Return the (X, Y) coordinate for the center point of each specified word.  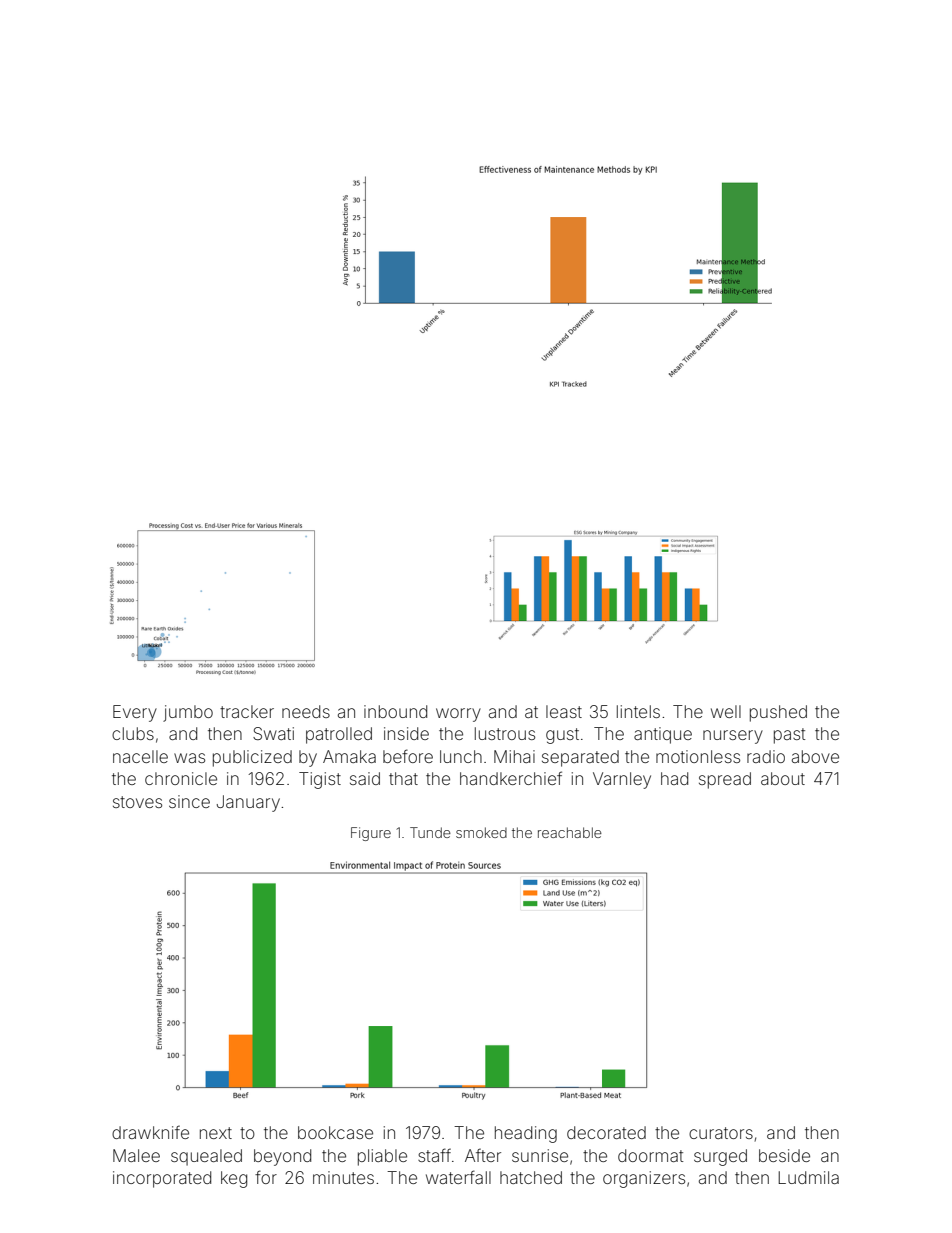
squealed (206, 1157)
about (783, 778)
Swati (273, 733)
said (365, 778)
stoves (137, 802)
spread (725, 780)
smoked (481, 832)
